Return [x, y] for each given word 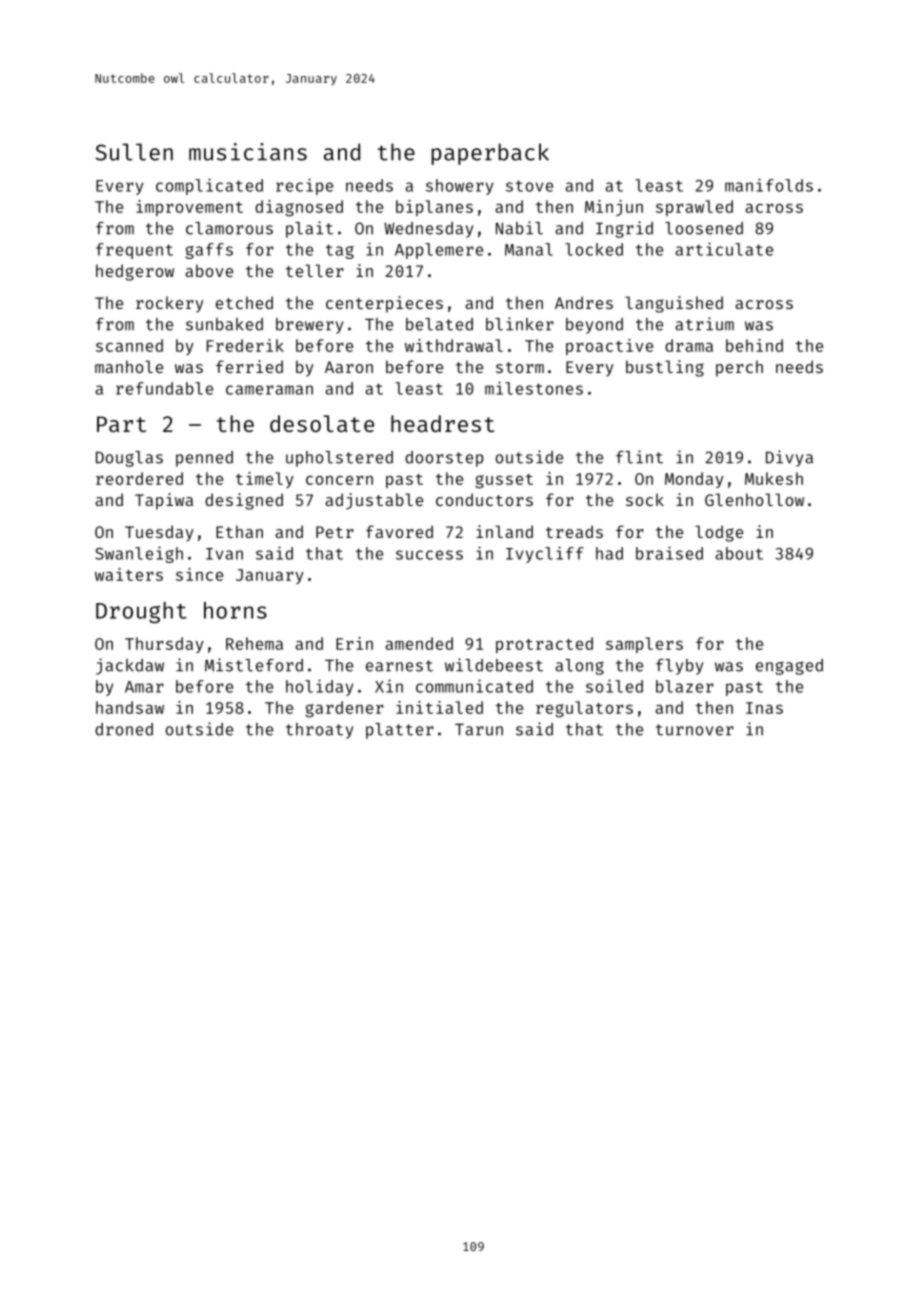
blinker [520, 324]
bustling [665, 368]
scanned [129, 345]
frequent [134, 251]
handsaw [130, 707]
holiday [319, 687]
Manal [529, 249]
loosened [704, 228]
